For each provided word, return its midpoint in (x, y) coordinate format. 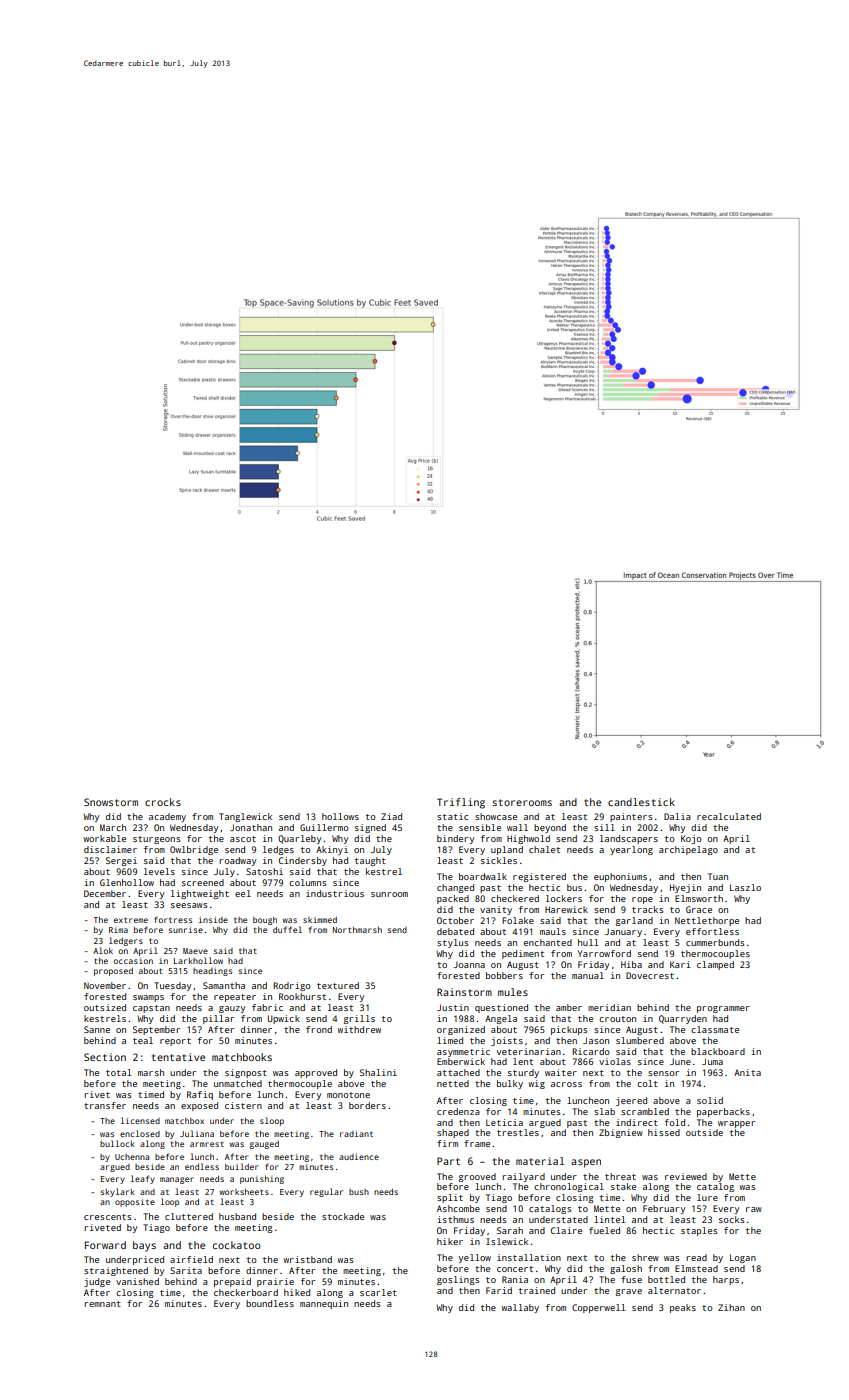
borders (367, 1105)
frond (319, 1029)
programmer (723, 1009)
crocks (163, 802)
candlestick (641, 802)
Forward (105, 1245)
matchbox (184, 1121)
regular (326, 1192)
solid (710, 1100)
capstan (151, 1009)
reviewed (686, 1176)
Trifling (461, 803)
